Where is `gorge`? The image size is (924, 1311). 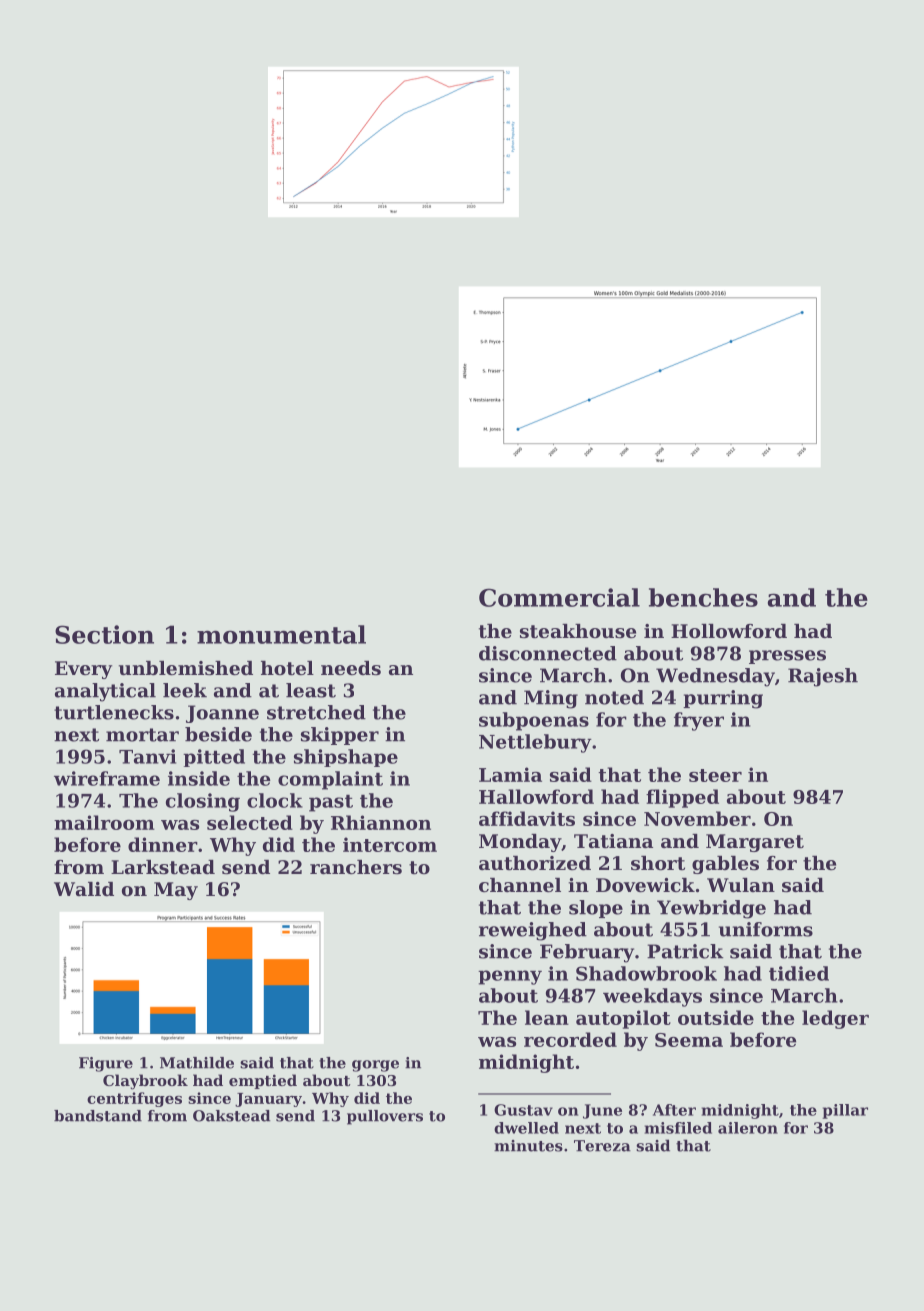 gorge is located at coordinates (375, 1066).
